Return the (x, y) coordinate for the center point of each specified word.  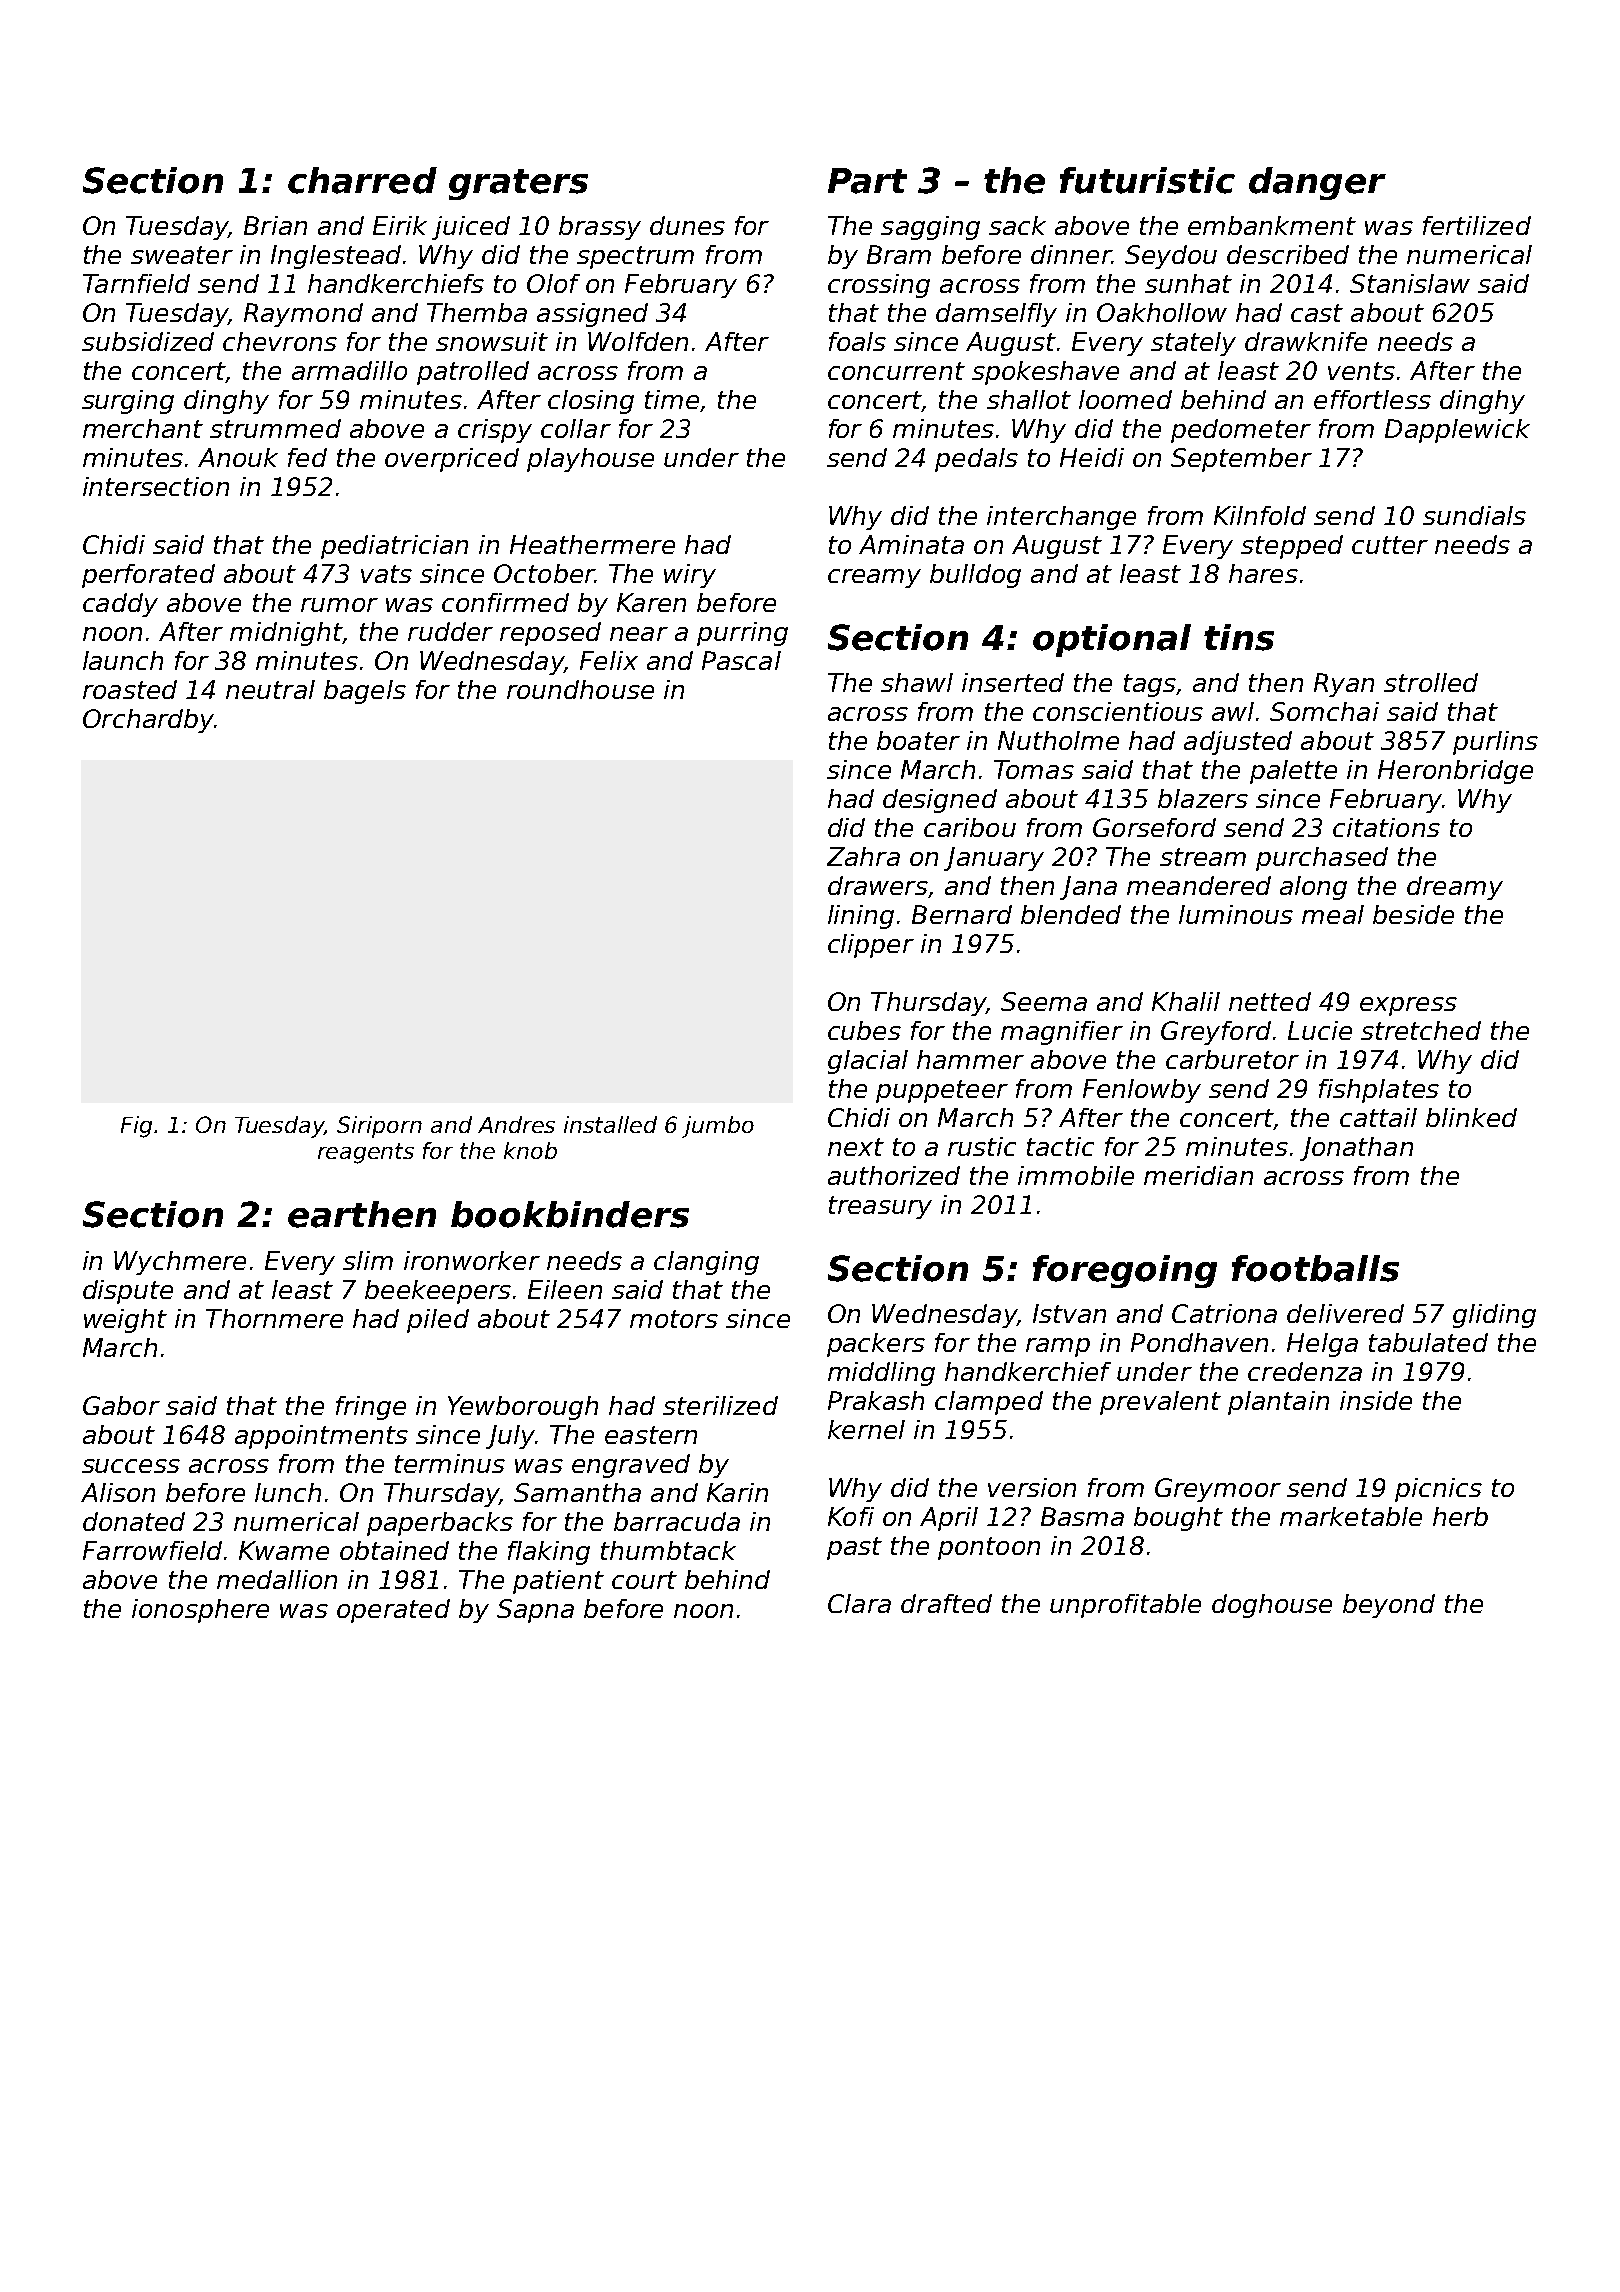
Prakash (876, 1400)
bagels (365, 692)
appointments (321, 1437)
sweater (182, 255)
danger (1317, 183)
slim (368, 1260)
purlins (1495, 743)
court (644, 1580)
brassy (600, 228)
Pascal (741, 660)
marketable (1351, 1516)
